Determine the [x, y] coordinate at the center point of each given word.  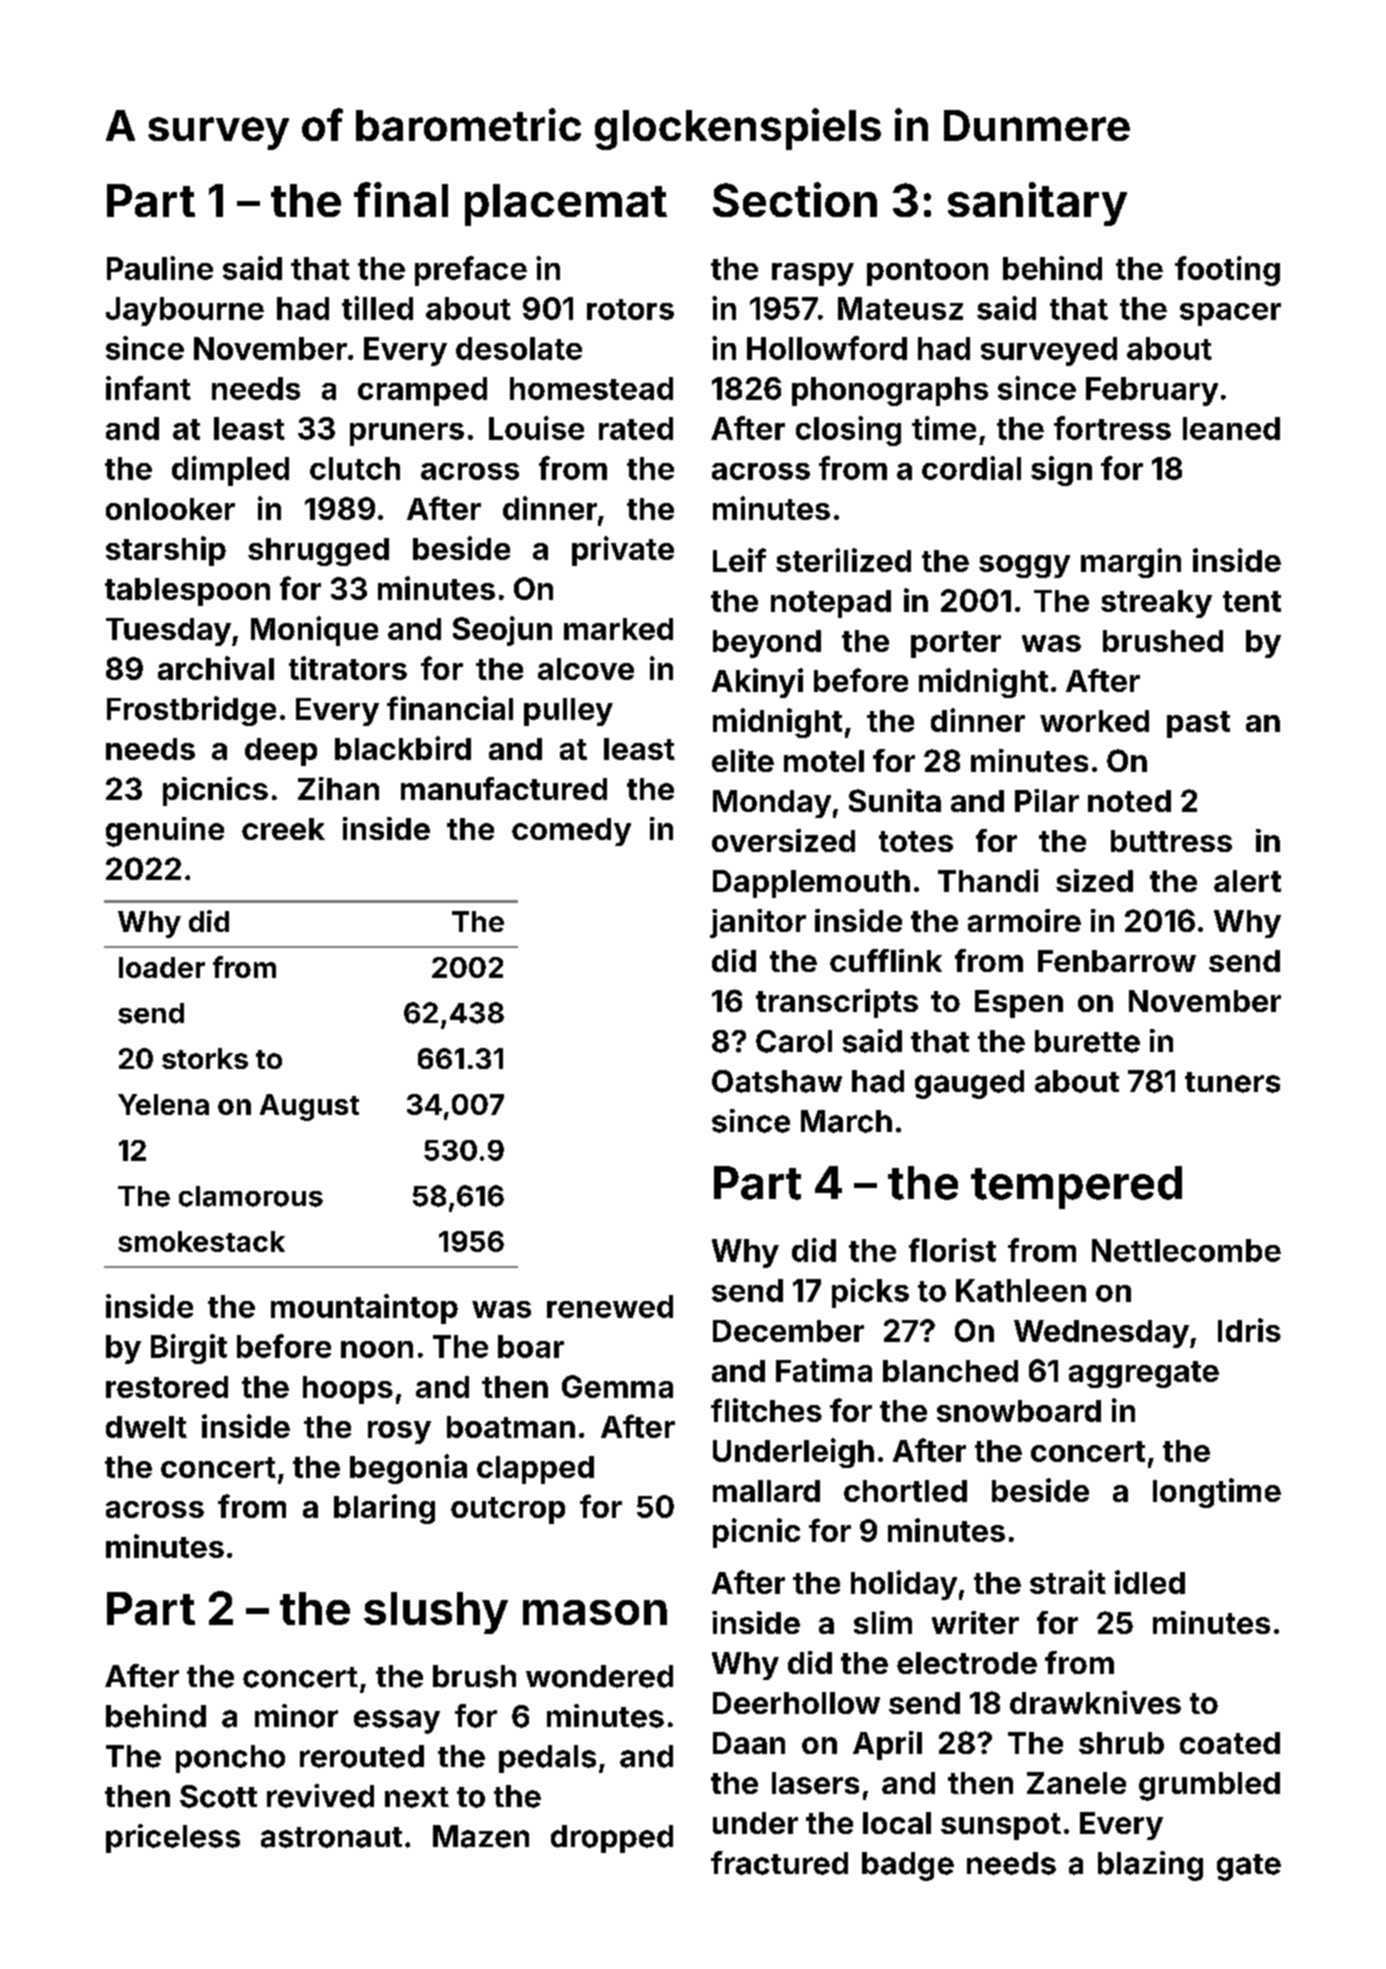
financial [450, 708]
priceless [173, 1838]
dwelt [146, 1427]
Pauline [160, 268]
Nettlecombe [1186, 1250]
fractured [779, 1863]
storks [205, 1058]
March [846, 1121]
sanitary [1037, 204]
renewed [610, 1306]
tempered [1076, 1187]
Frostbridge [191, 711]
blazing [1150, 1866]
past [1198, 724]
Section [795, 199]
